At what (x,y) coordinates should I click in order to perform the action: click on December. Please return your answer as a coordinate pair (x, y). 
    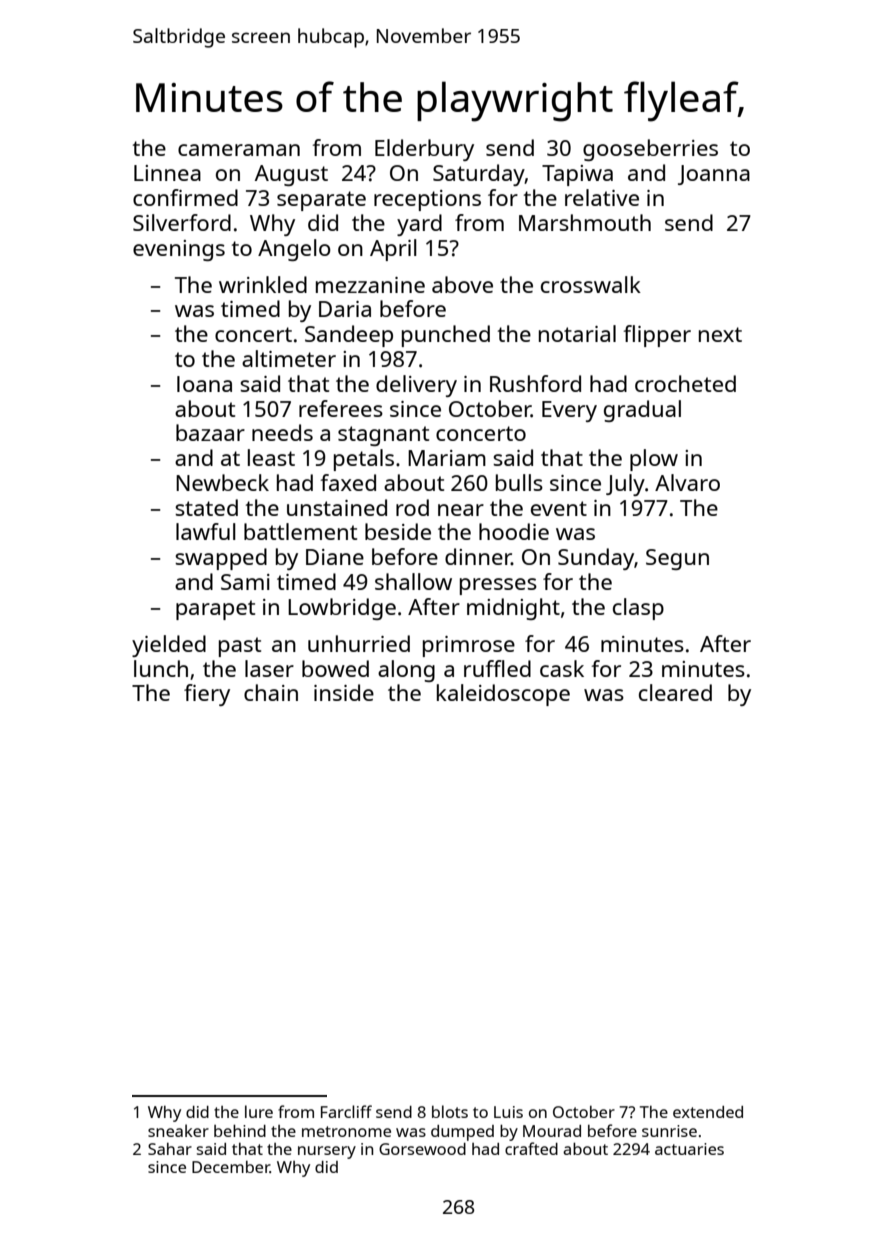
    Looking at the image, I should click on (231, 1167).
